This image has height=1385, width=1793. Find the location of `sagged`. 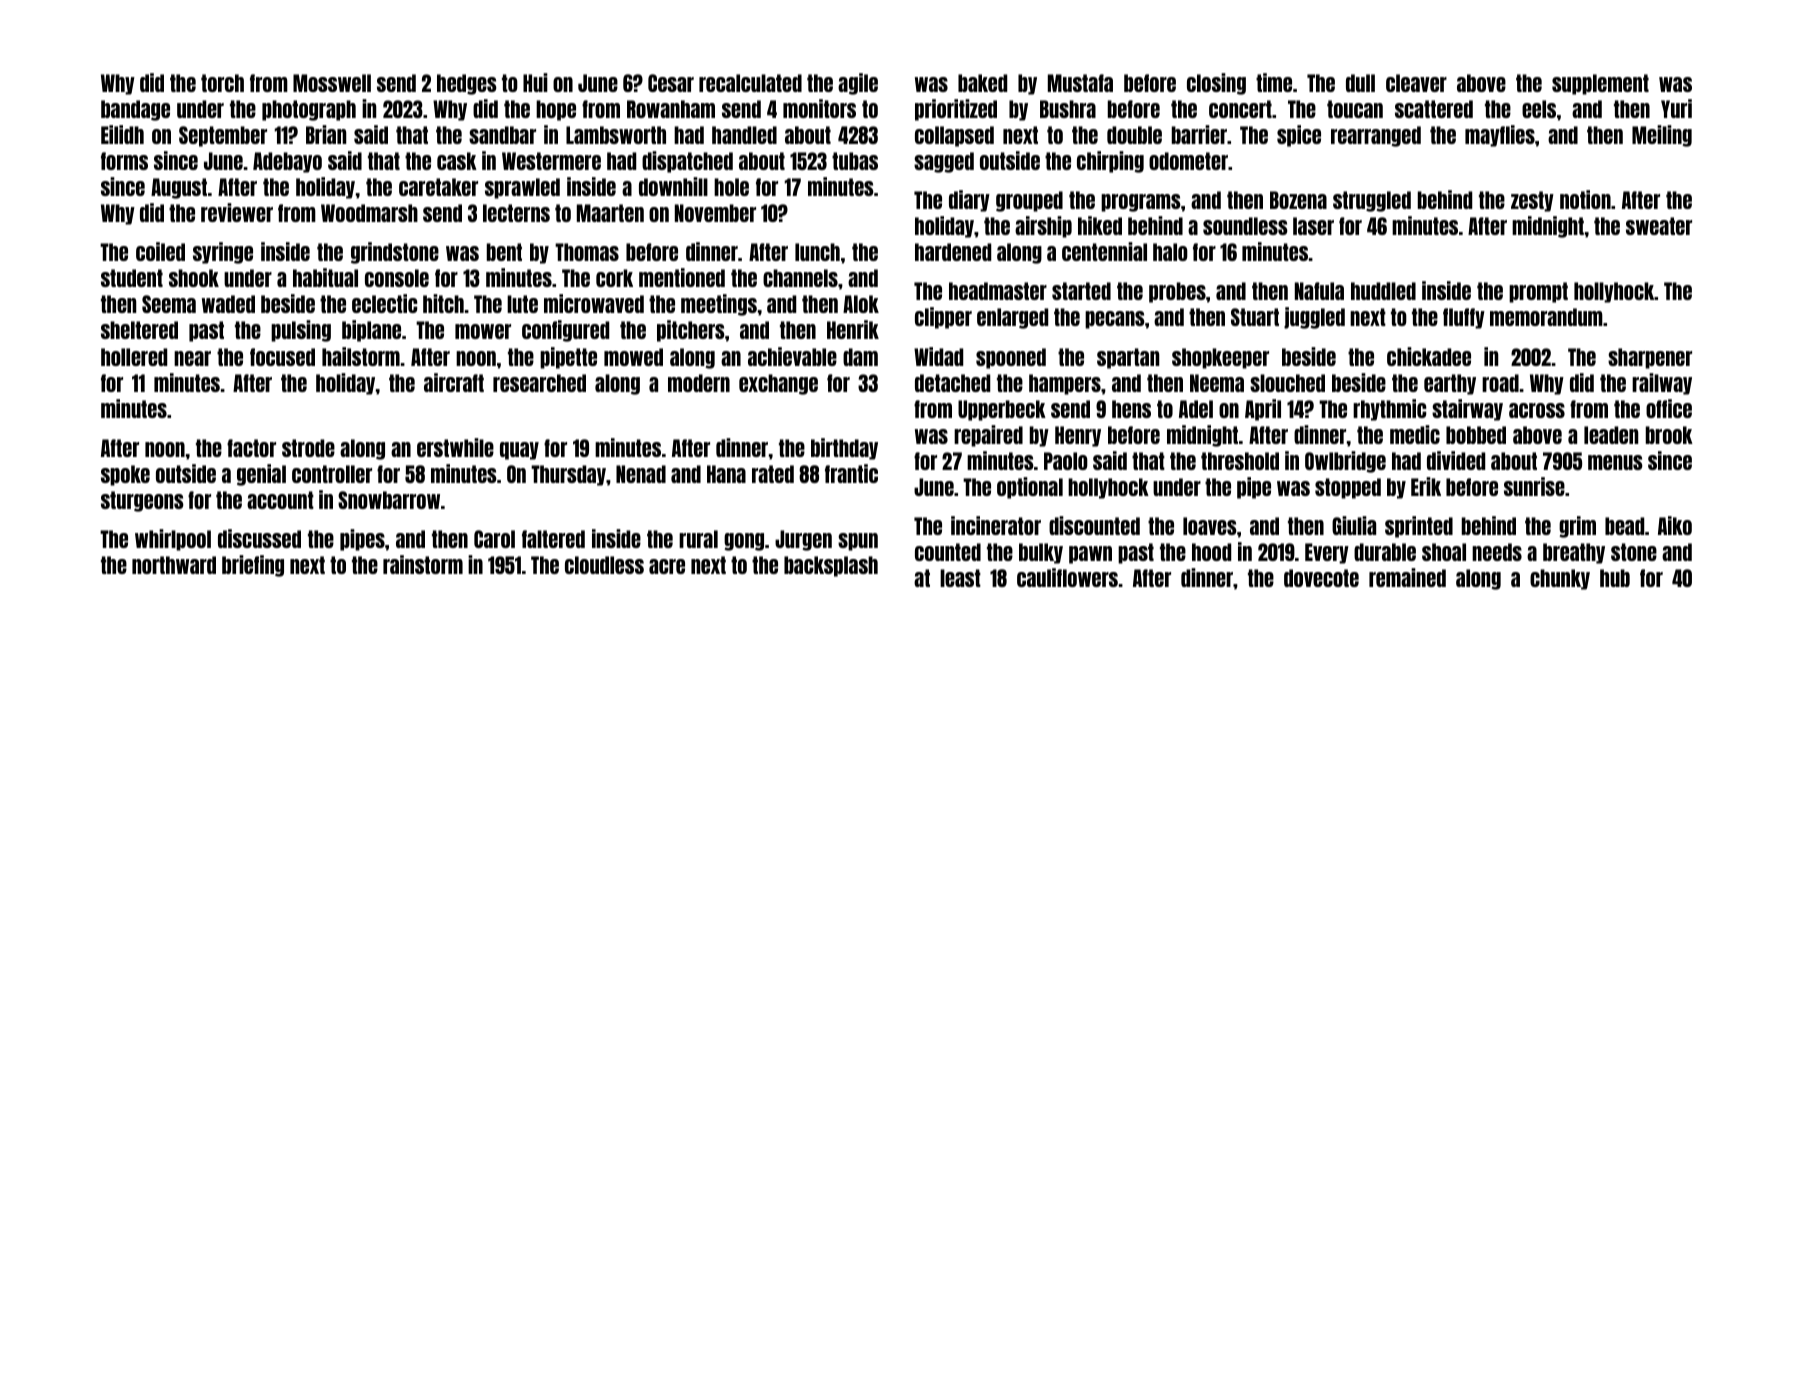

sagged is located at coordinates (944, 162).
